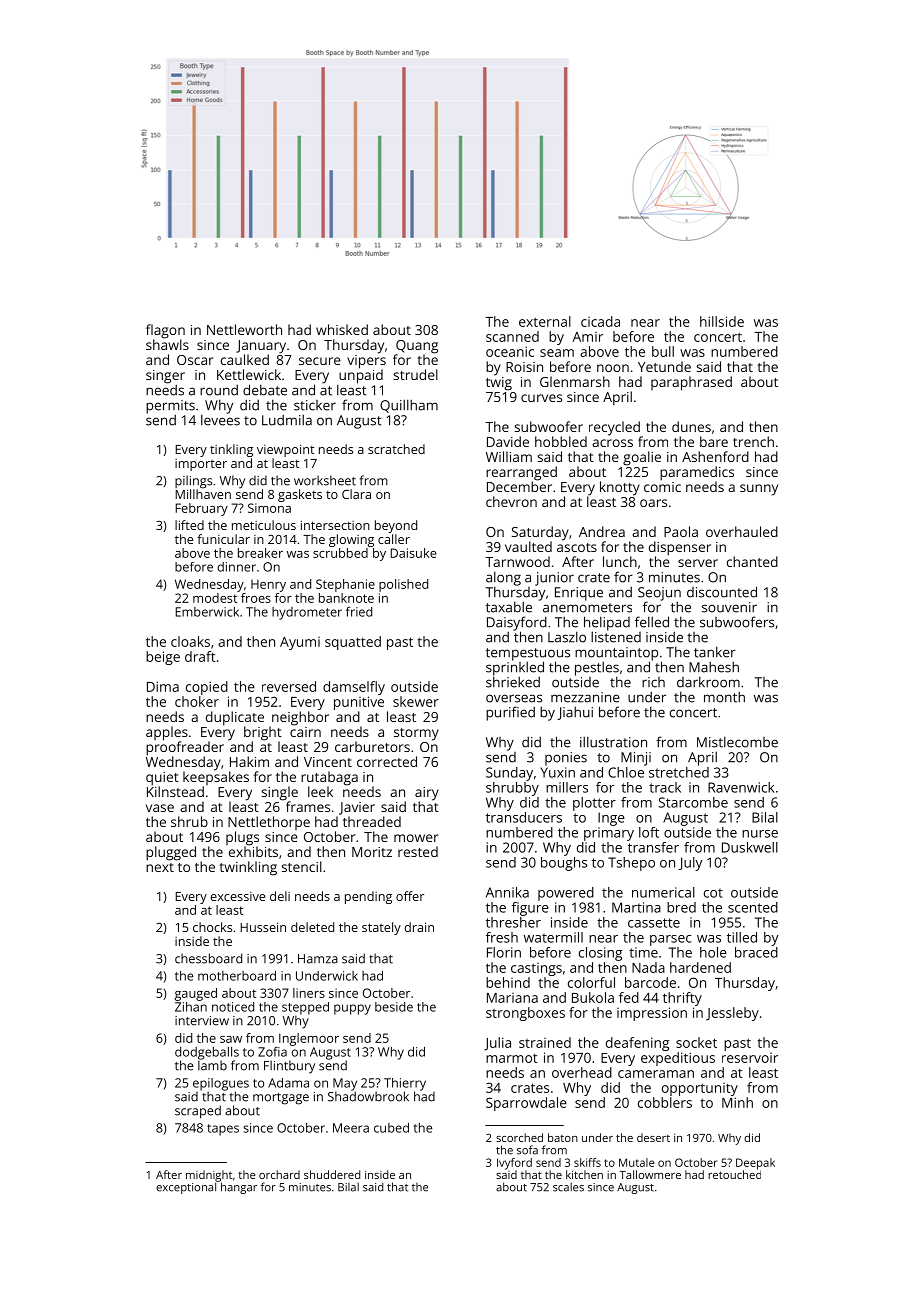 This screenshot has height=1314, width=924. I want to click on shuddered, so click(332, 1174).
